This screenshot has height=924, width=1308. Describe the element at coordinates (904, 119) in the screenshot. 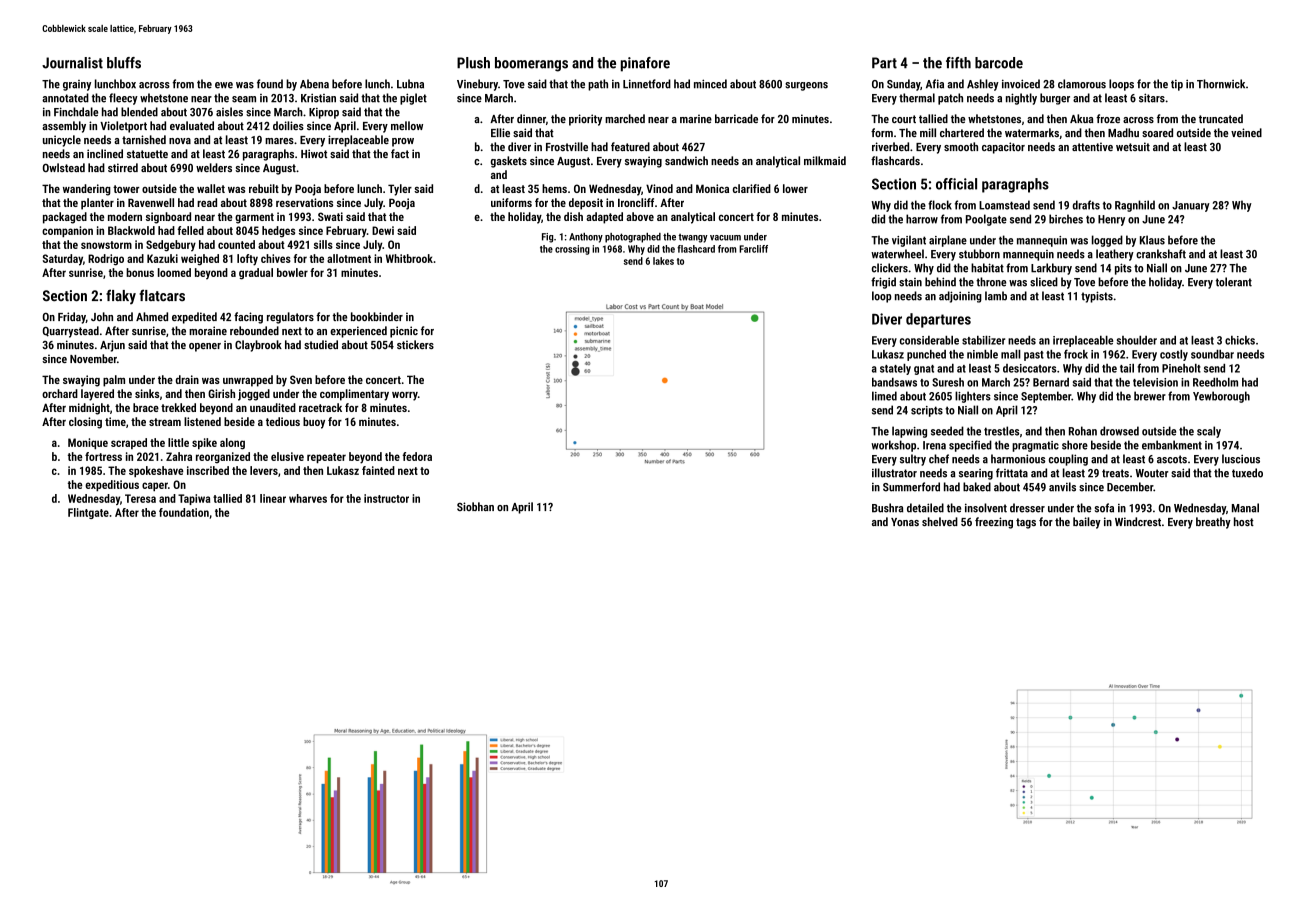

I see `court` at that location.
